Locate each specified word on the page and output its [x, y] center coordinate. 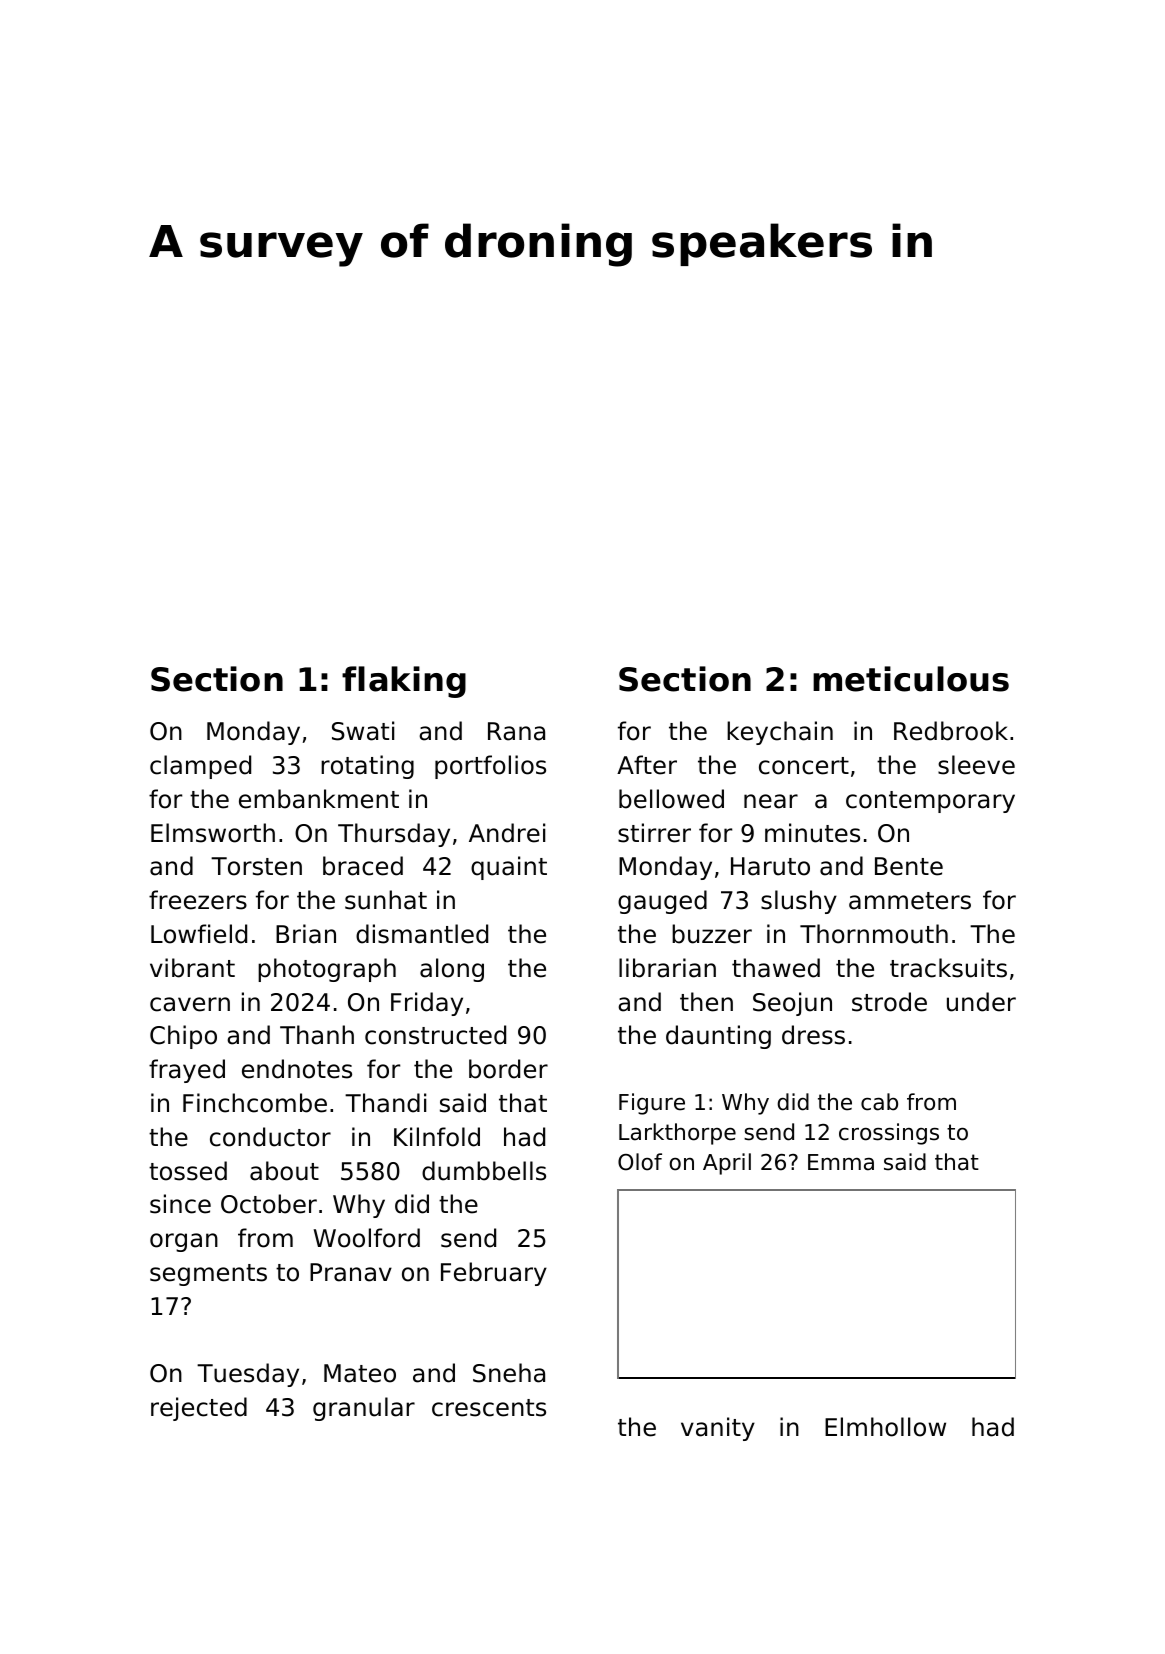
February [494, 1274]
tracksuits [948, 968]
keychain [780, 733]
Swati [363, 731]
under [981, 1002]
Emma [841, 1162]
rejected [199, 1409]
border [508, 1069]
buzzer [712, 934]
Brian [306, 934]
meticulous [911, 679]
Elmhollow [885, 1427]
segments [208, 1275]
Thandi [385, 1103]
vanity [718, 1429]
